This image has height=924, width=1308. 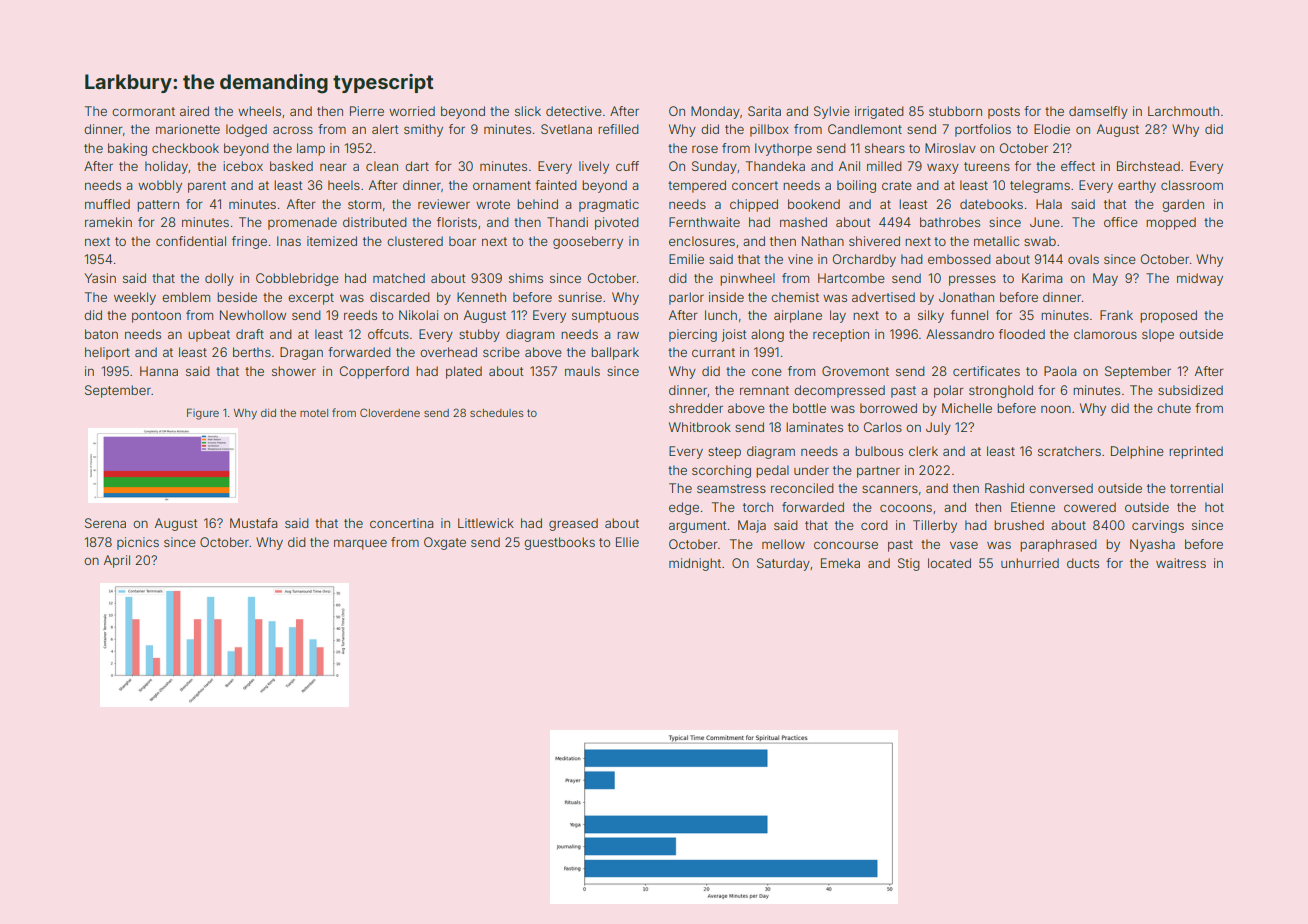 I want to click on steep, so click(x=724, y=453).
